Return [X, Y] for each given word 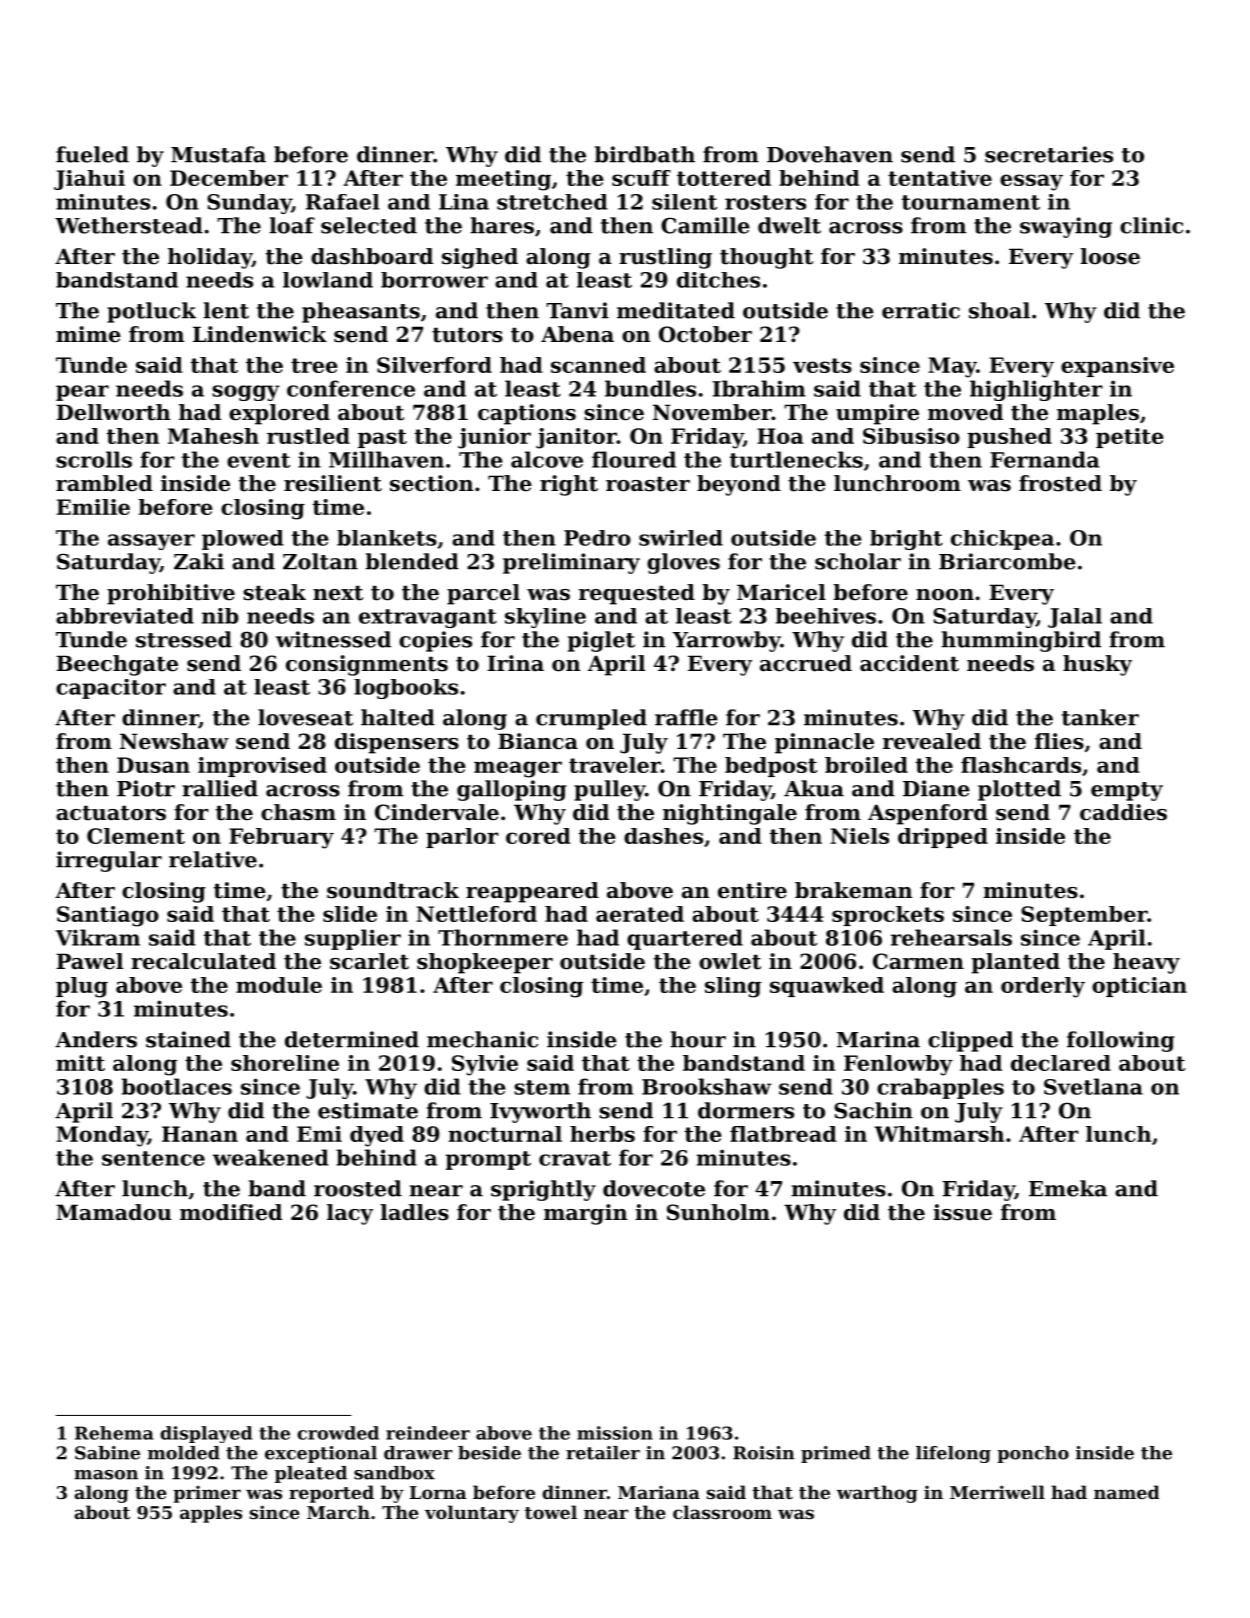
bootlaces [177, 1086]
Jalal [1075, 618]
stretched [552, 202]
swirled [681, 538]
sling [733, 987]
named [1126, 1492]
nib [220, 616]
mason [106, 1475]
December [229, 178]
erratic [921, 310]
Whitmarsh [939, 1134]
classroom [722, 1512]
